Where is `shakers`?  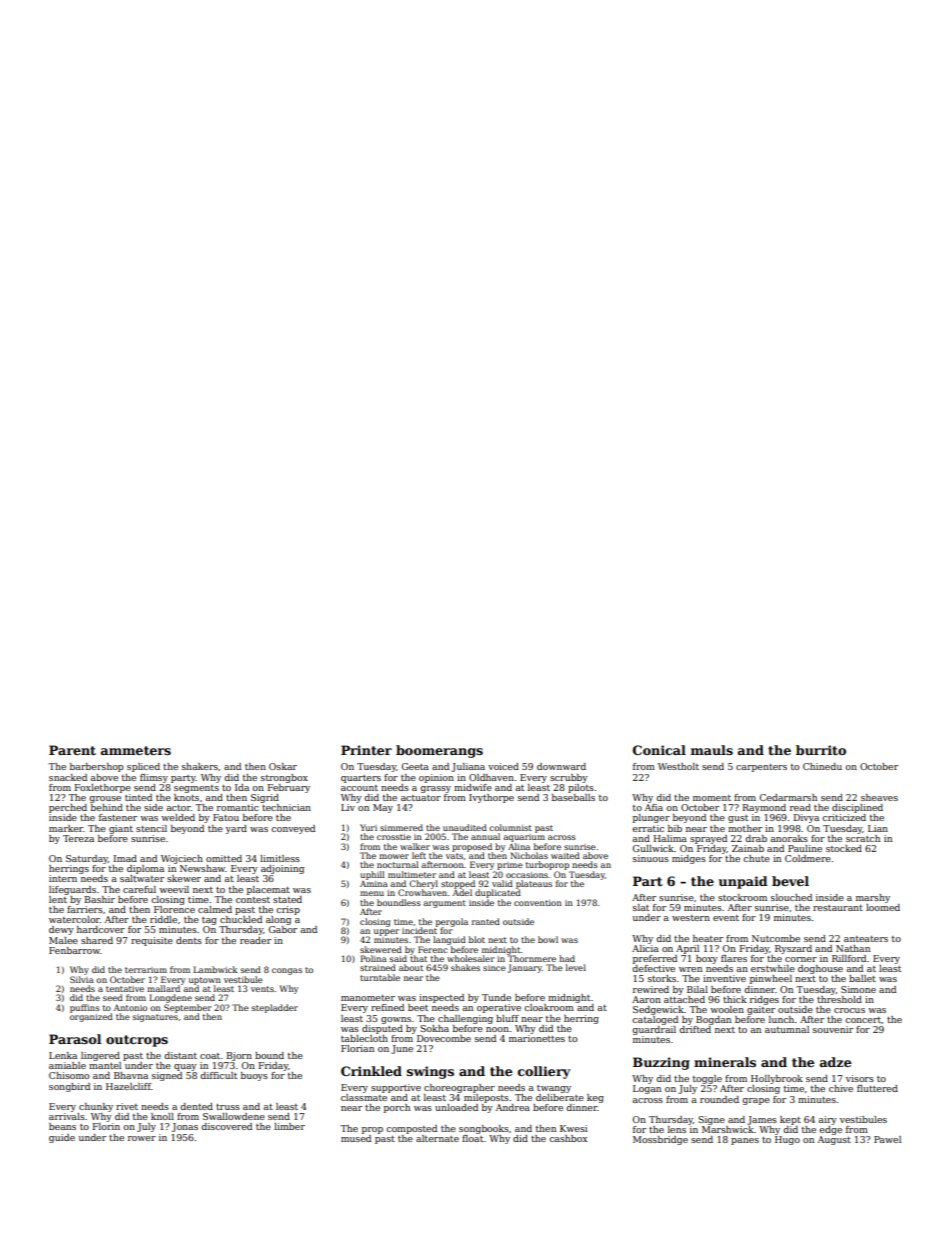
shakers is located at coordinates (200, 766).
